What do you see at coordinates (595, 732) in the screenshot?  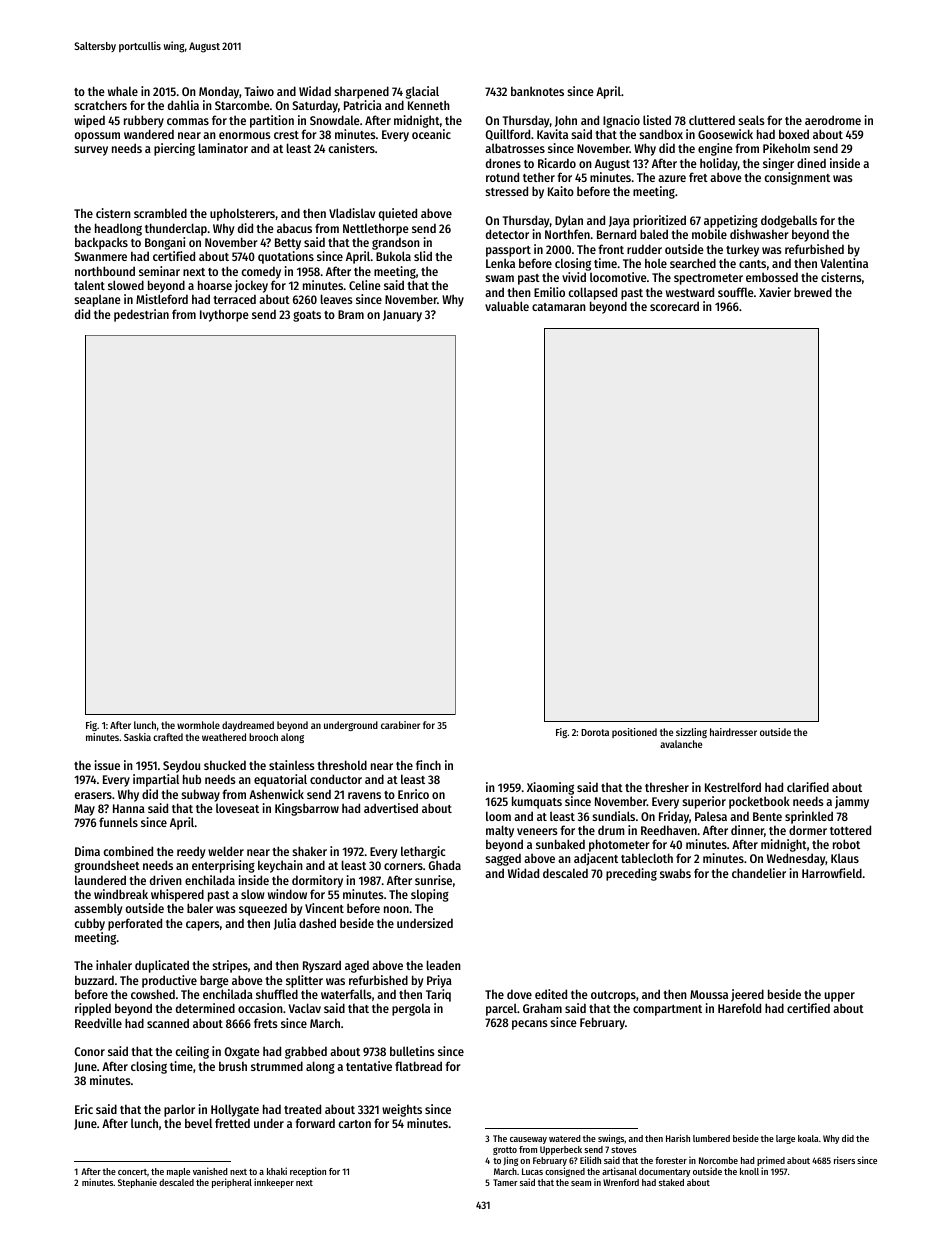 I see `Dorota` at bounding box center [595, 732].
